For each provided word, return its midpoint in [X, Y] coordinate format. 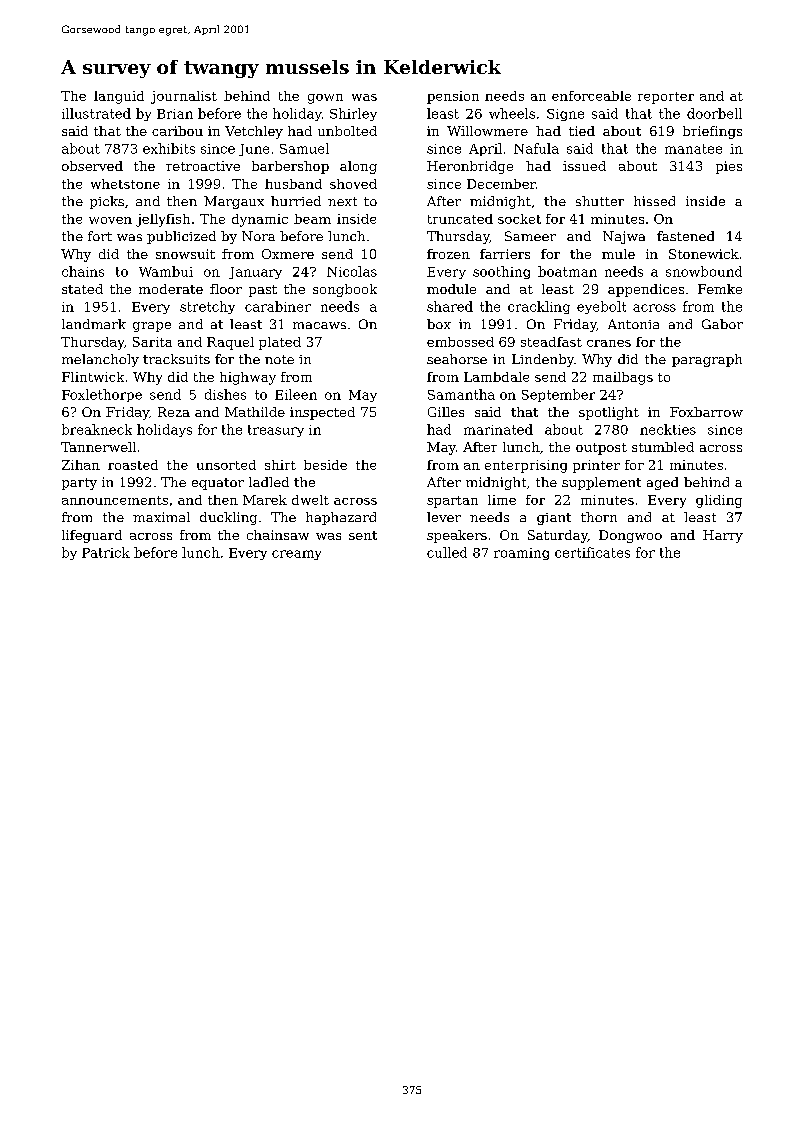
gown [325, 99]
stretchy [207, 307]
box [439, 324]
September [558, 395]
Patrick [106, 552]
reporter [666, 98]
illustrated [96, 113]
